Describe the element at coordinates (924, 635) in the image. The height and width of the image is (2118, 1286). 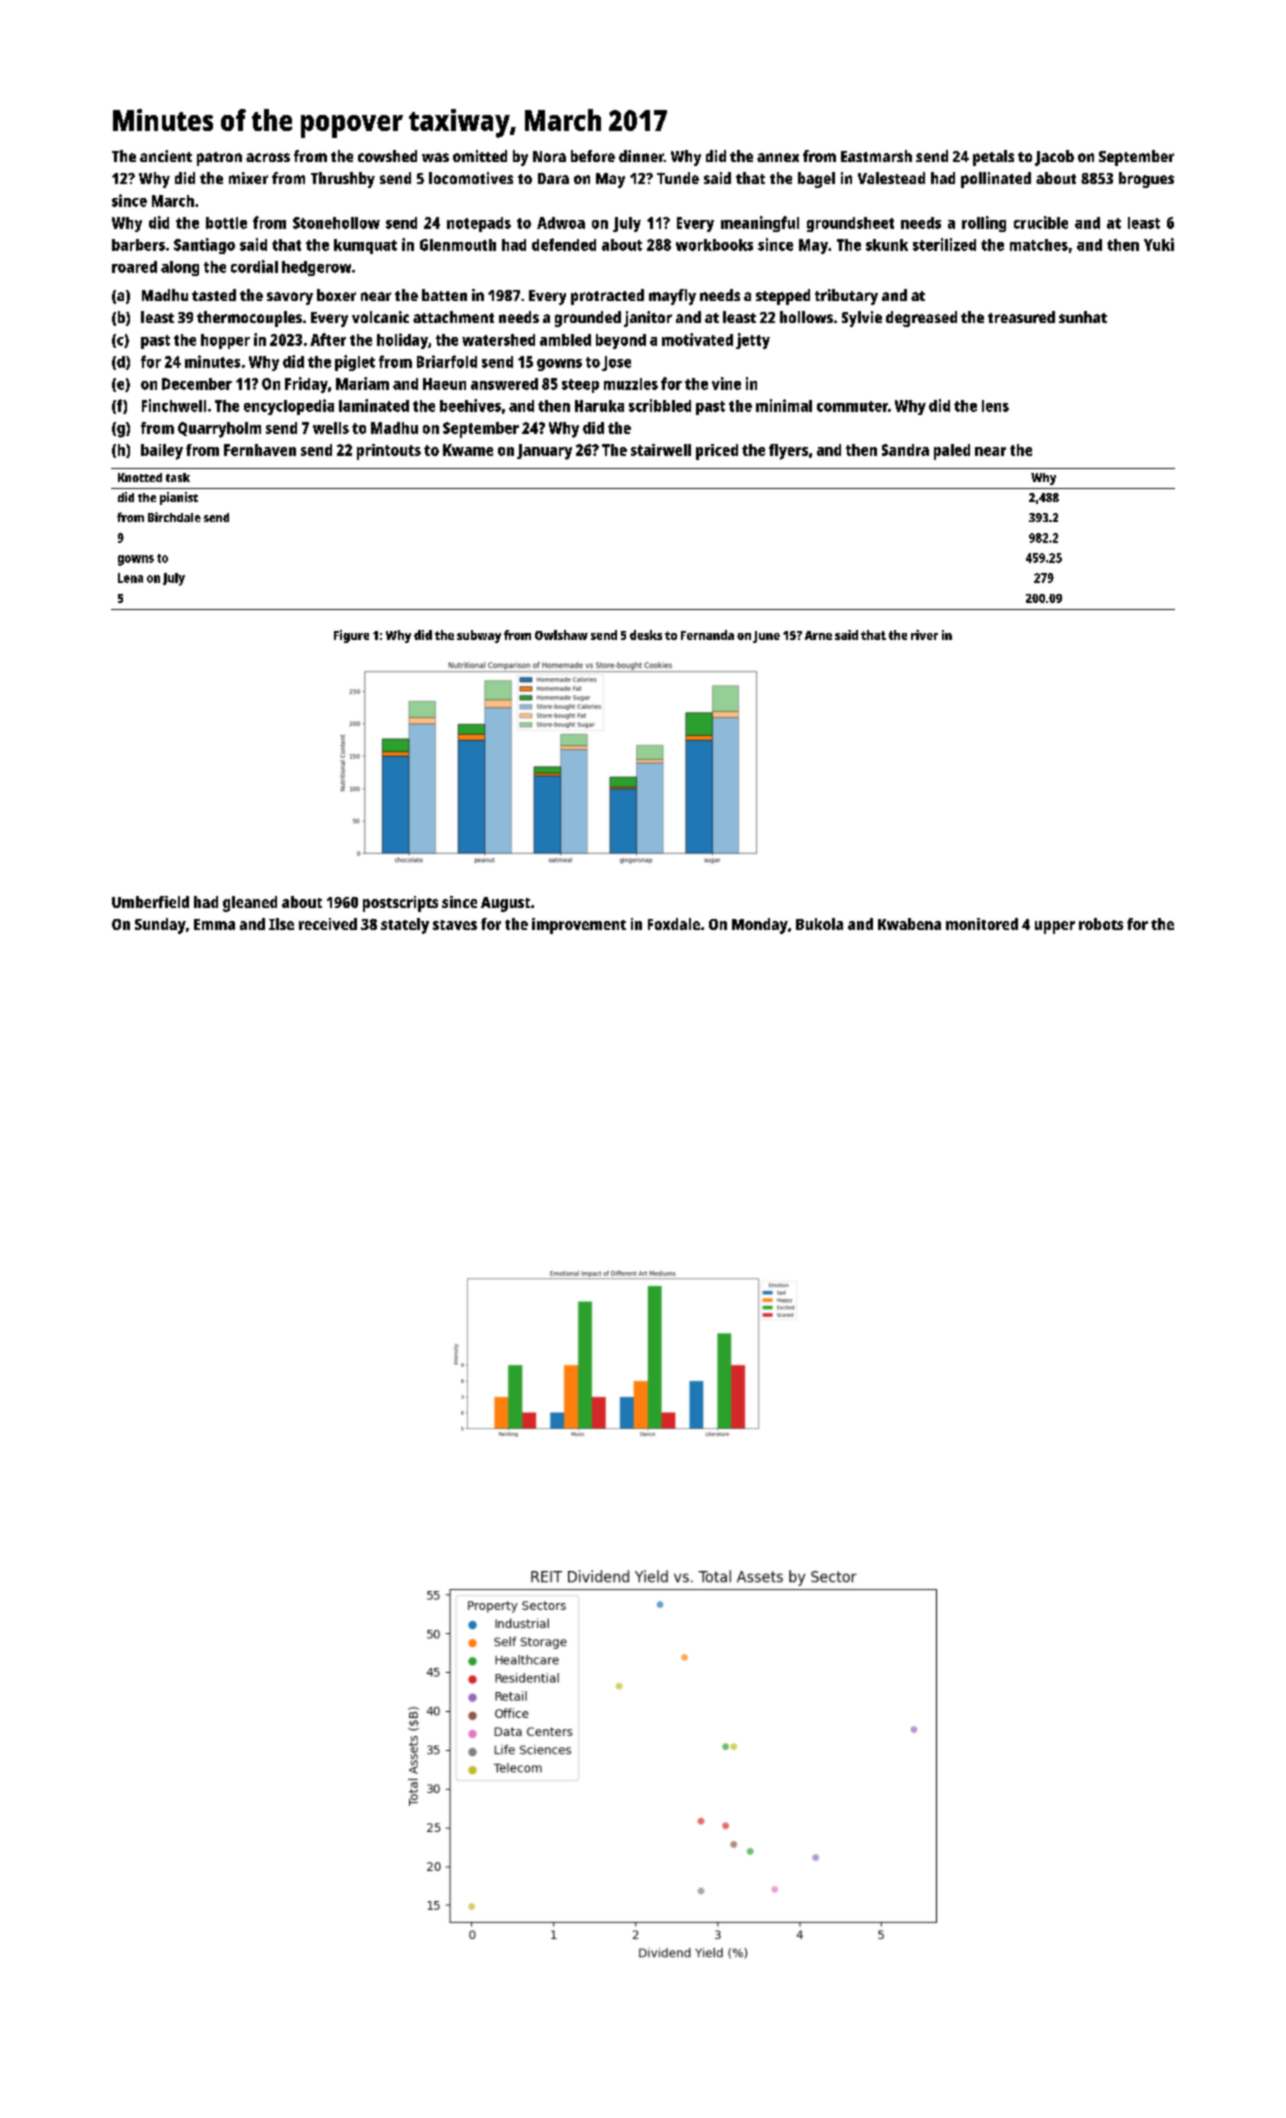
I see `river` at that location.
